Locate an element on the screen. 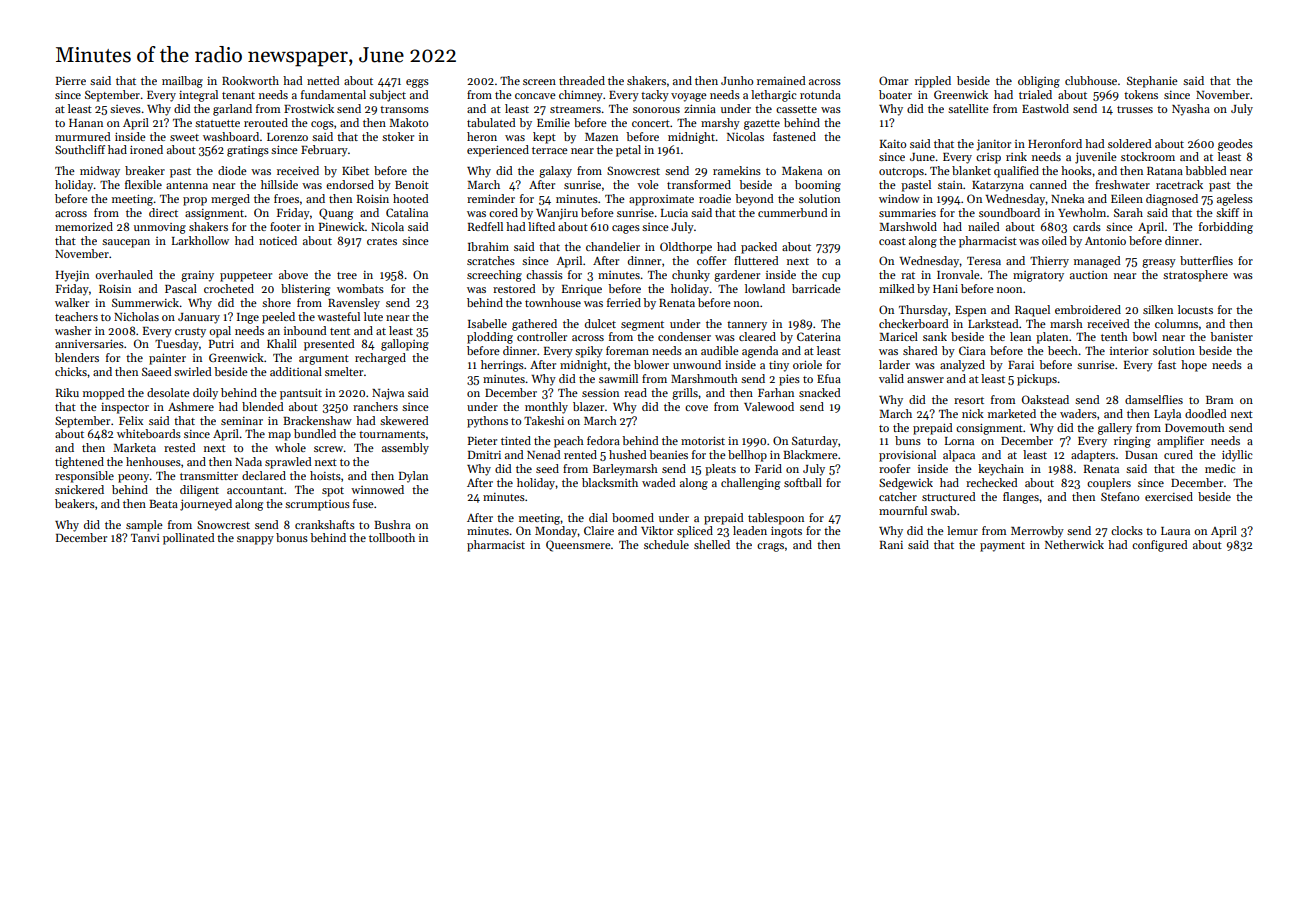 The width and height of the screenshot is (1308, 924). sieves is located at coordinates (125, 109).
